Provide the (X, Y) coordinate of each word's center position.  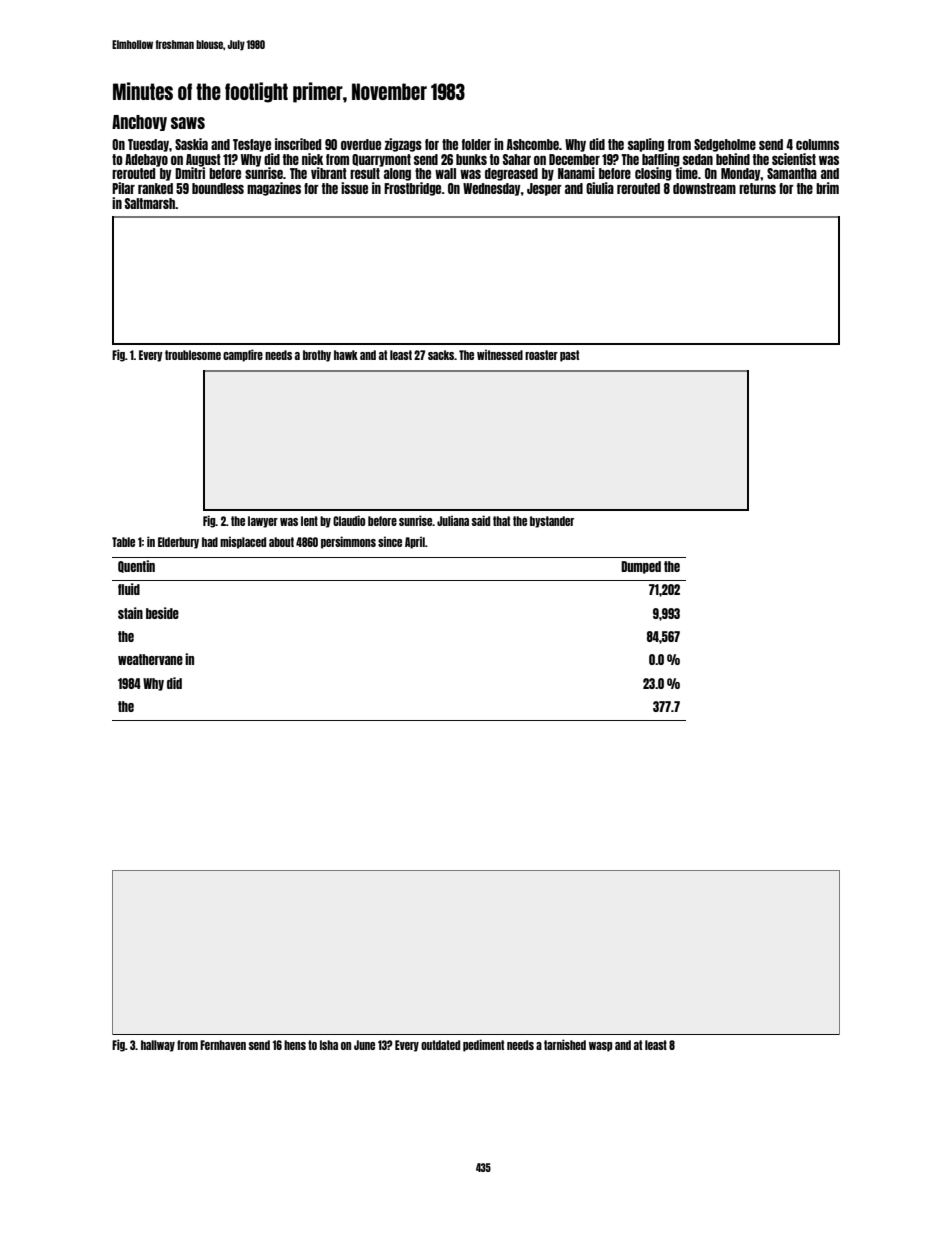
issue (354, 188)
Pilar (123, 188)
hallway (158, 1046)
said (481, 520)
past (569, 356)
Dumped (641, 567)
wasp (601, 1047)
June (364, 1045)
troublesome (193, 355)
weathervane (150, 659)
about (281, 542)
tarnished (565, 1044)
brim (827, 188)
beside (162, 613)
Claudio (349, 520)
